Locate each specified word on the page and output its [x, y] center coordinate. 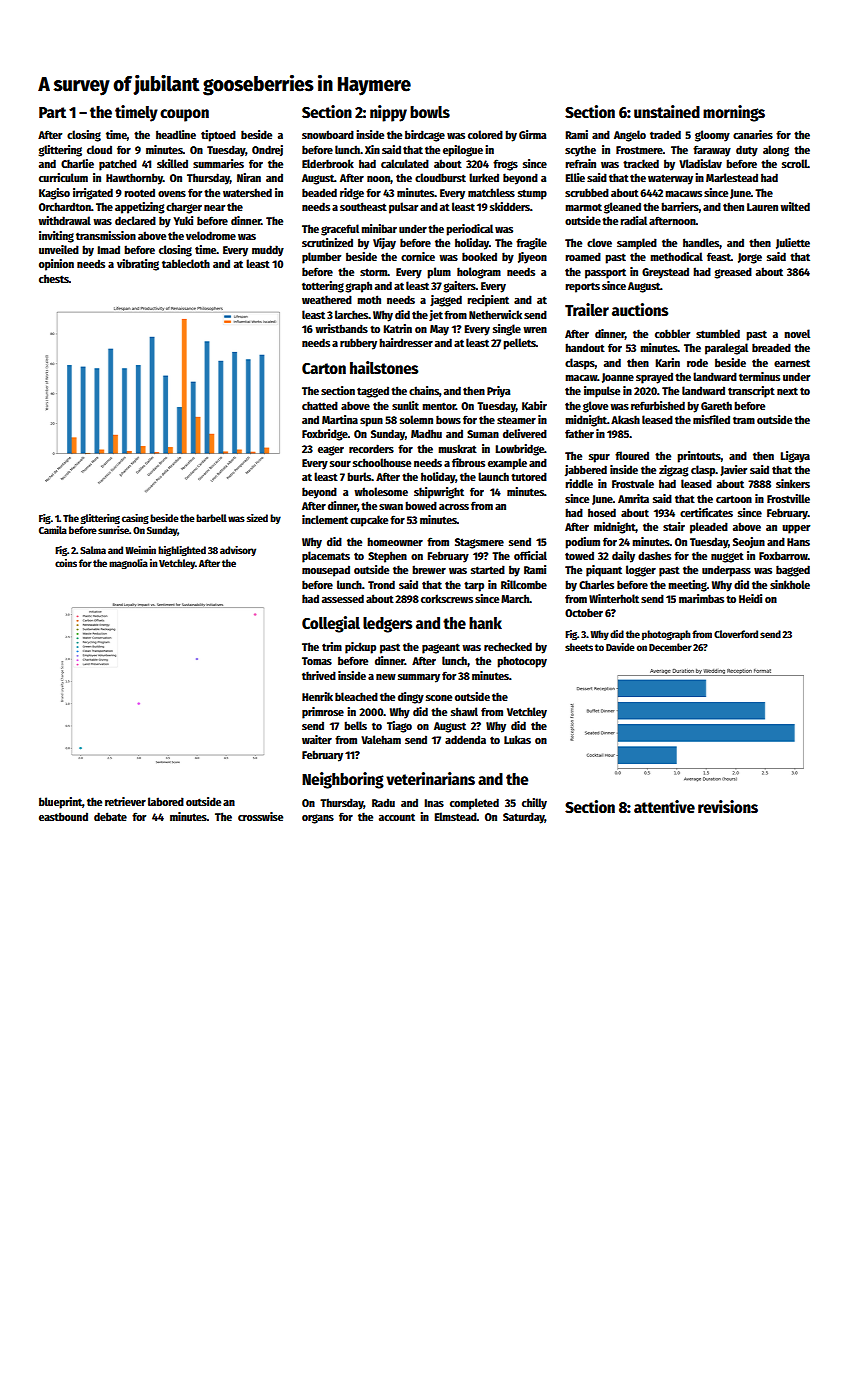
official [530, 555]
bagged [793, 571]
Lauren [762, 207]
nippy [388, 113]
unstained [667, 112]
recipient [488, 301]
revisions [728, 807]
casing [135, 519]
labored [166, 801]
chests [54, 278]
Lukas [517, 739]
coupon [184, 115]
